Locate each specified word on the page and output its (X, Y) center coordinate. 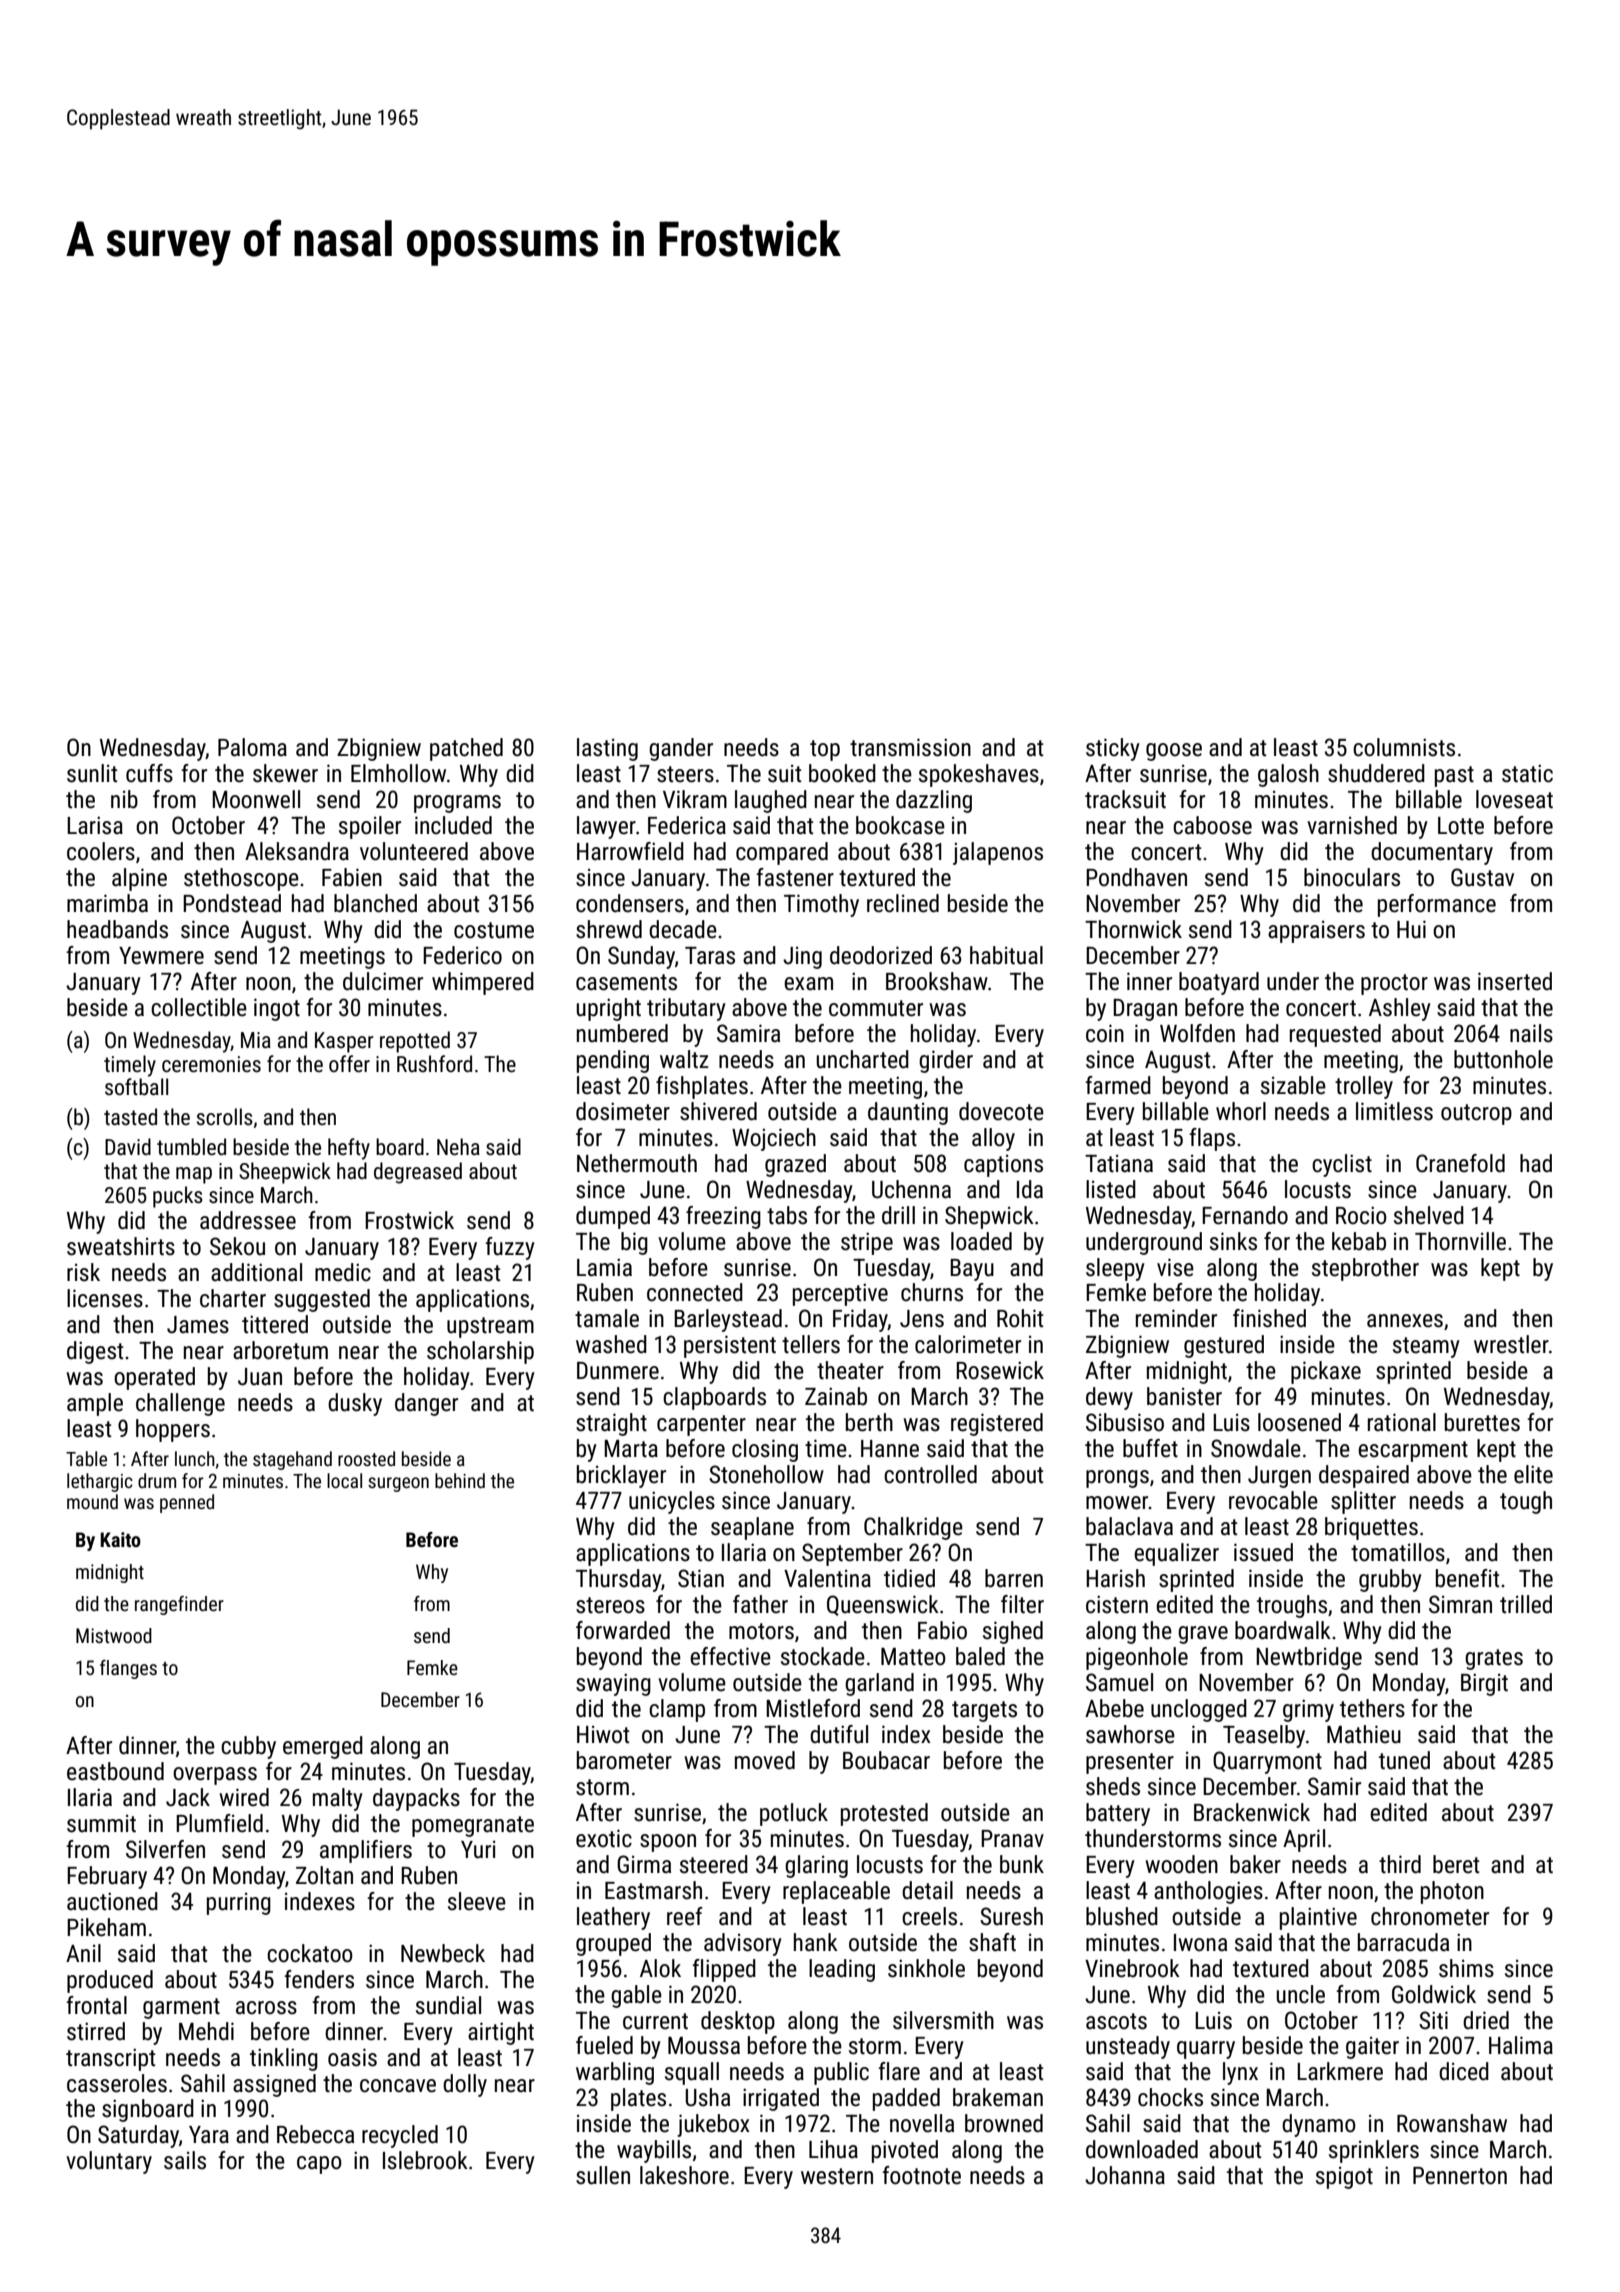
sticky (1113, 749)
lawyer (606, 827)
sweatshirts (121, 1246)
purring (239, 1904)
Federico (462, 955)
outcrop (1476, 1114)
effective (730, 1656)
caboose (1212, 825)
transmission (910, 747)
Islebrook (425, 2160)
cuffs (149, 773)
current (655, 2021)
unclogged (1199, 1710)
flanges (128, 1669)
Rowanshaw (1452, 2123)
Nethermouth (637, 1163)
